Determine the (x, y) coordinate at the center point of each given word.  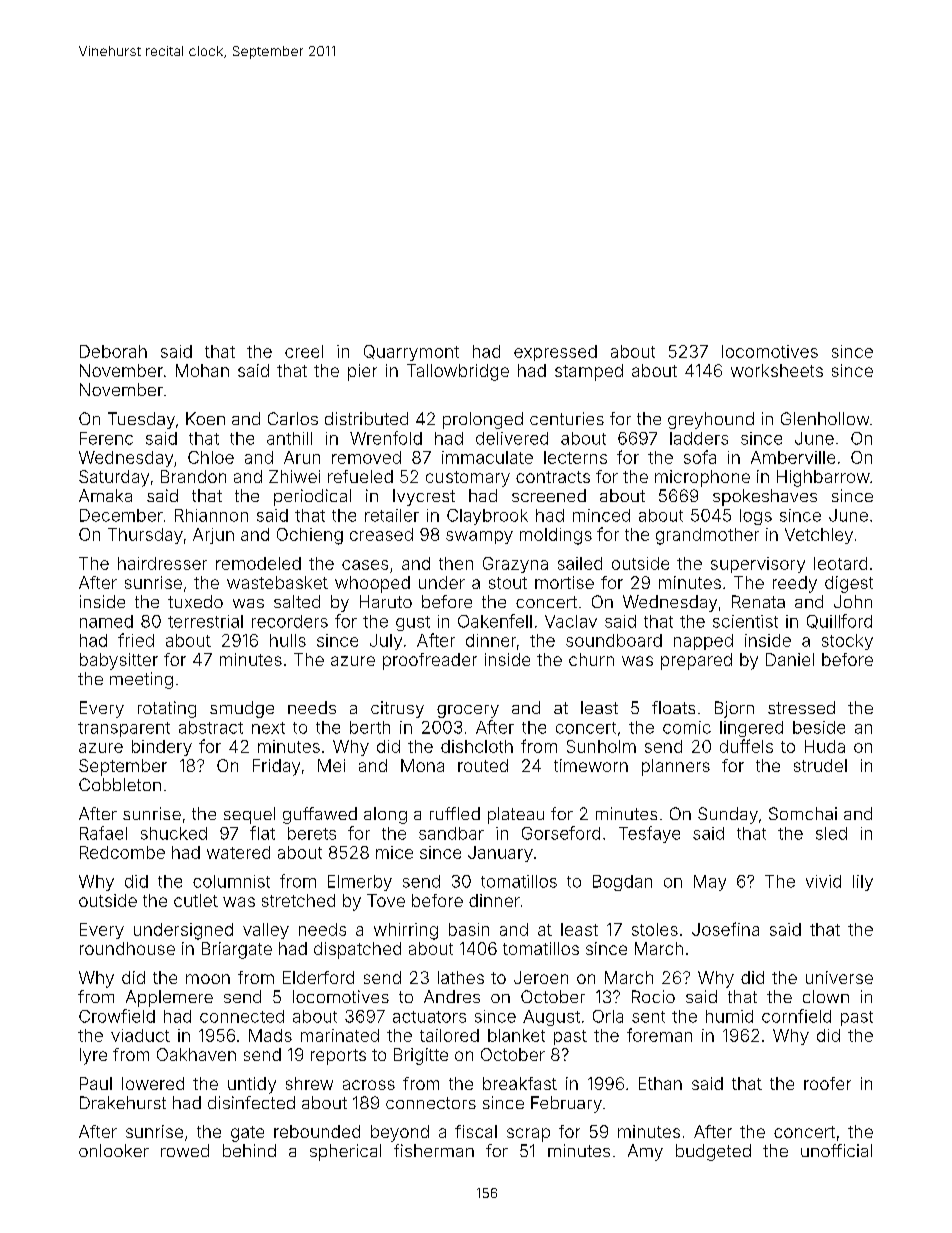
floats (673, 707)
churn (591, 659)
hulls (288, 640)
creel (304, 351)
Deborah (113, 351)
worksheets (777, 370)
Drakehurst (123, 1102)
